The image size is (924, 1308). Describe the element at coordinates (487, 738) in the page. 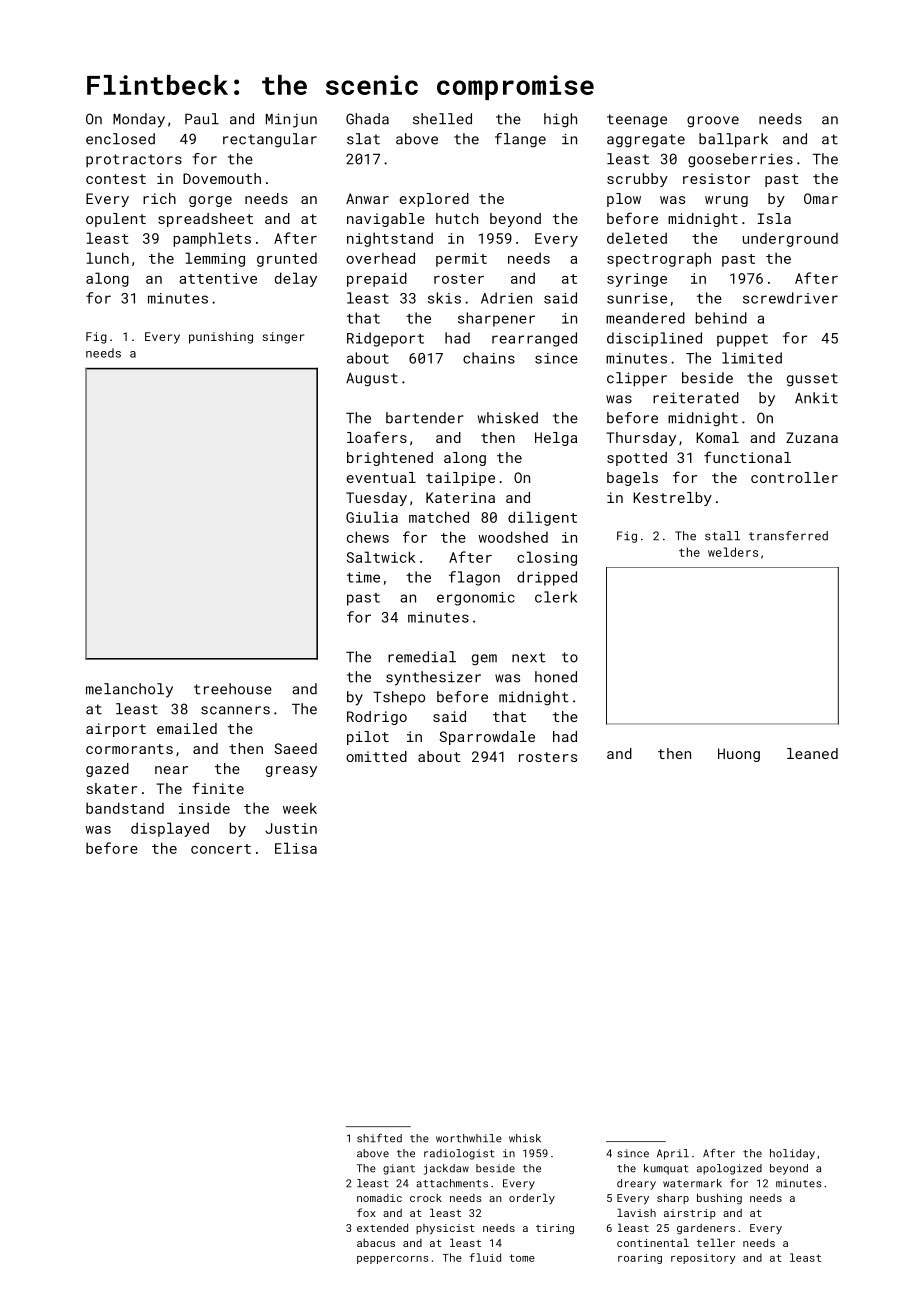

I see `Sparrowdale` at that location.
